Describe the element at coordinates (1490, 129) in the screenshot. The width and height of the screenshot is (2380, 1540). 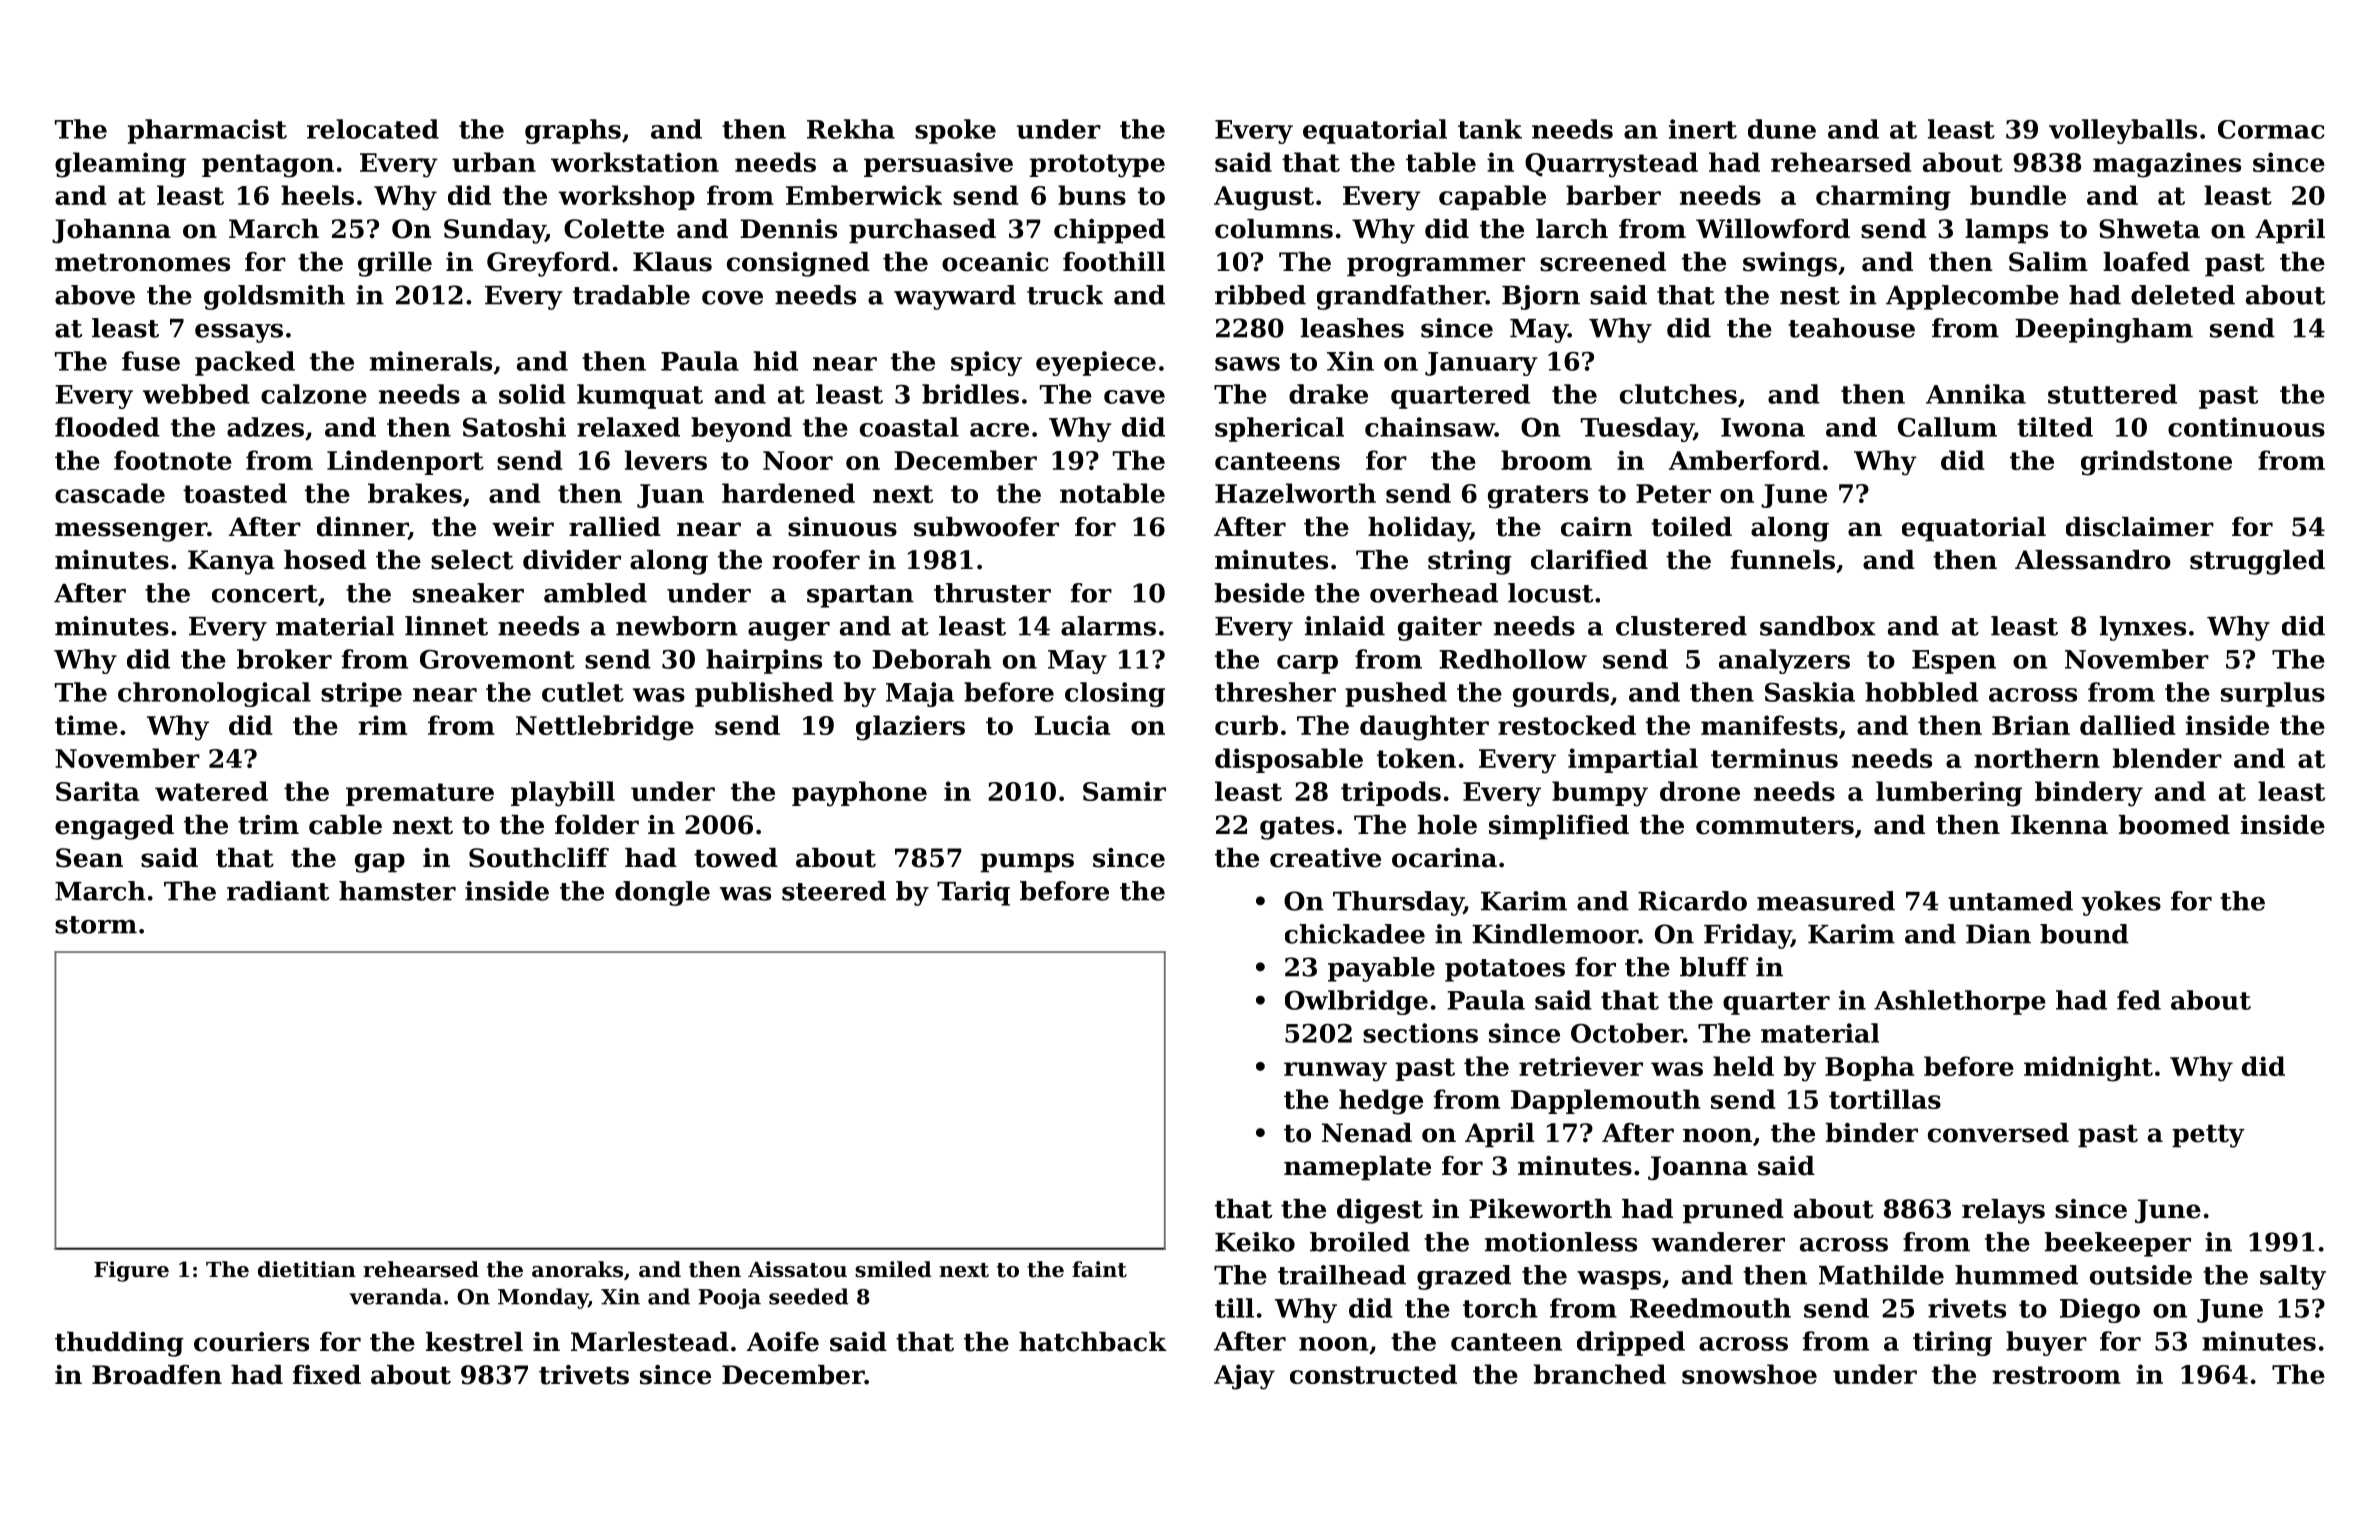
I see `tank` at that location.
